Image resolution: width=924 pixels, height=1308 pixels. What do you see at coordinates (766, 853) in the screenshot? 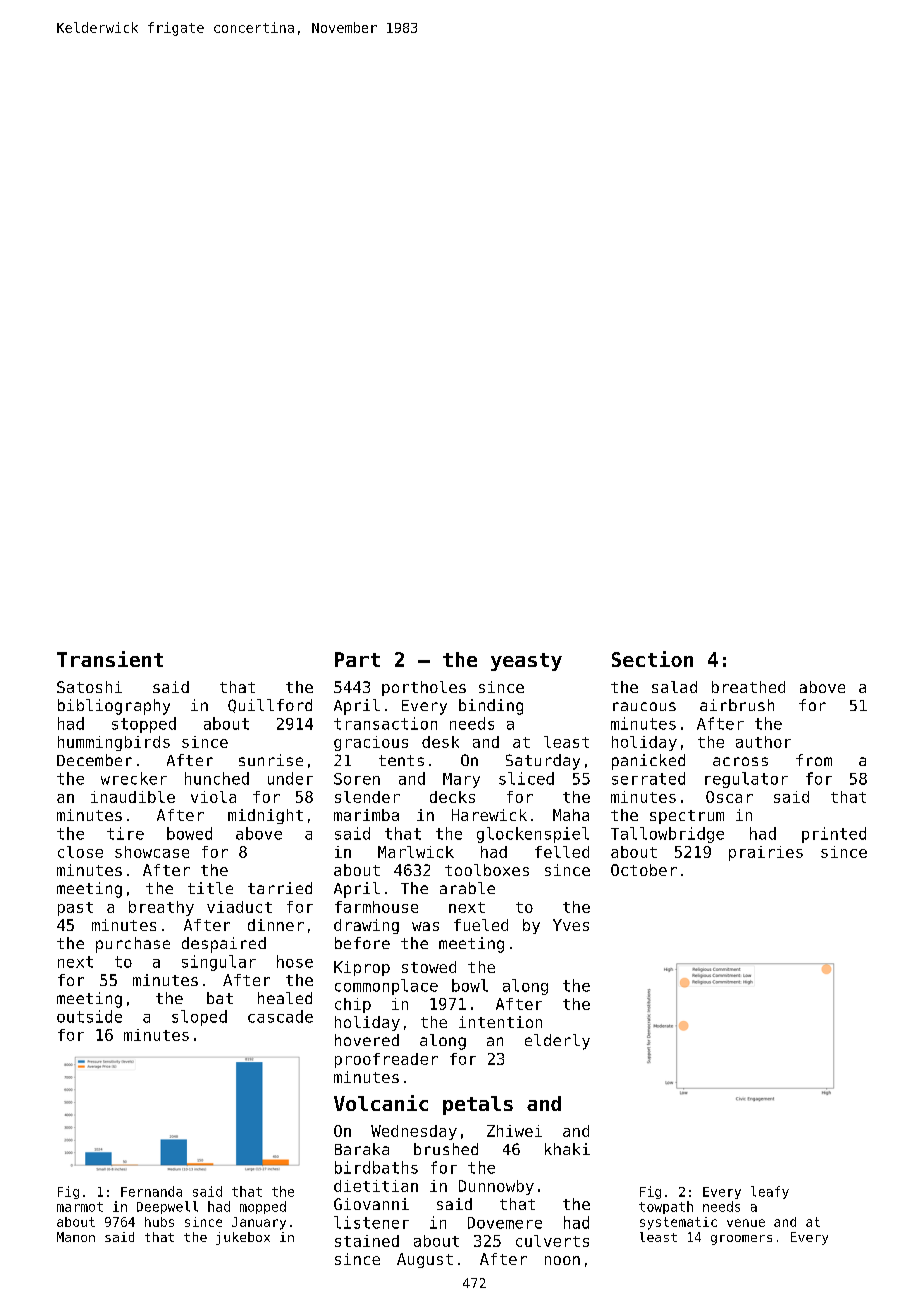
I see `prairies` at bounding box center [766, 853].
